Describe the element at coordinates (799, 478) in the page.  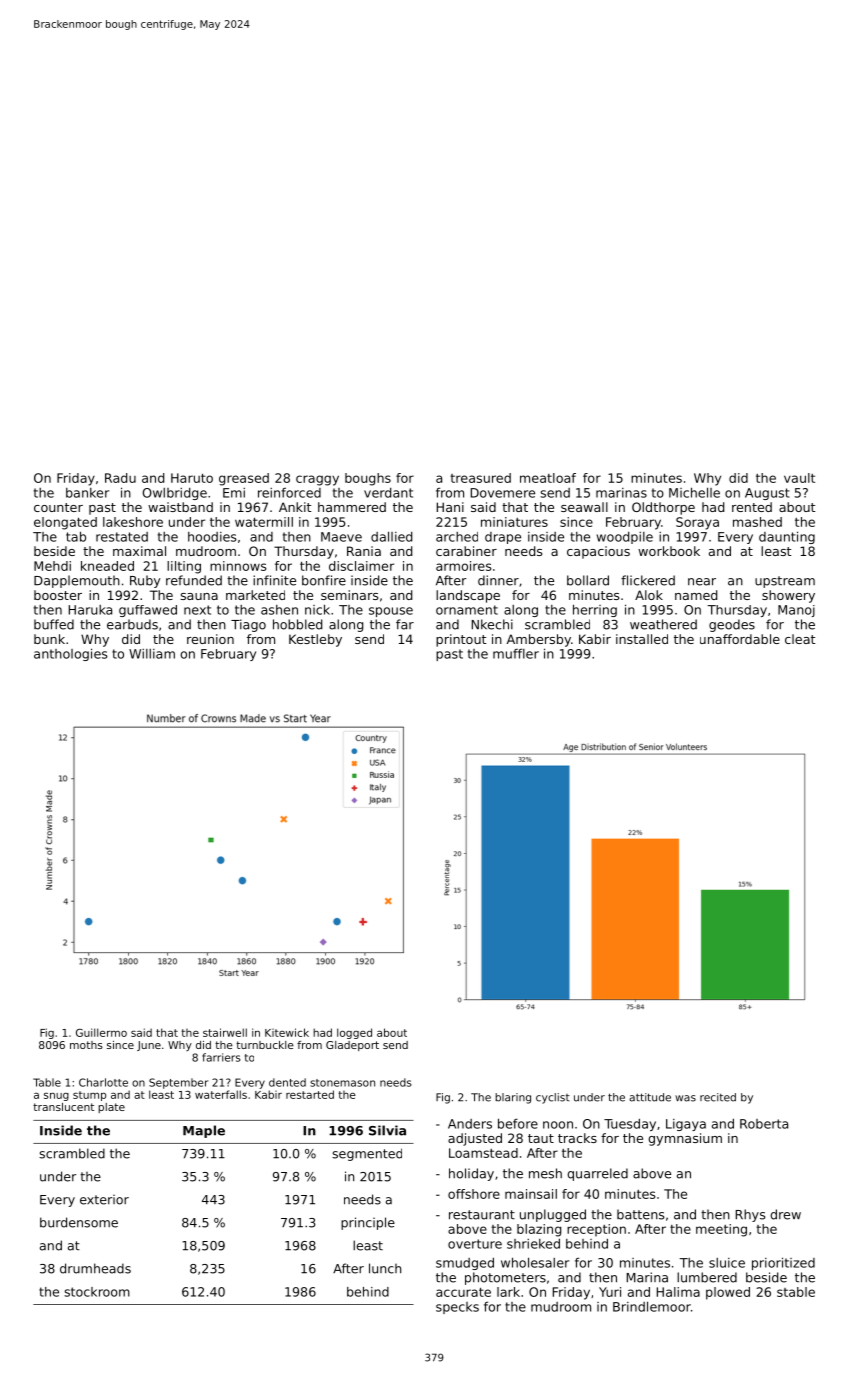
I see `vault` at that location.
